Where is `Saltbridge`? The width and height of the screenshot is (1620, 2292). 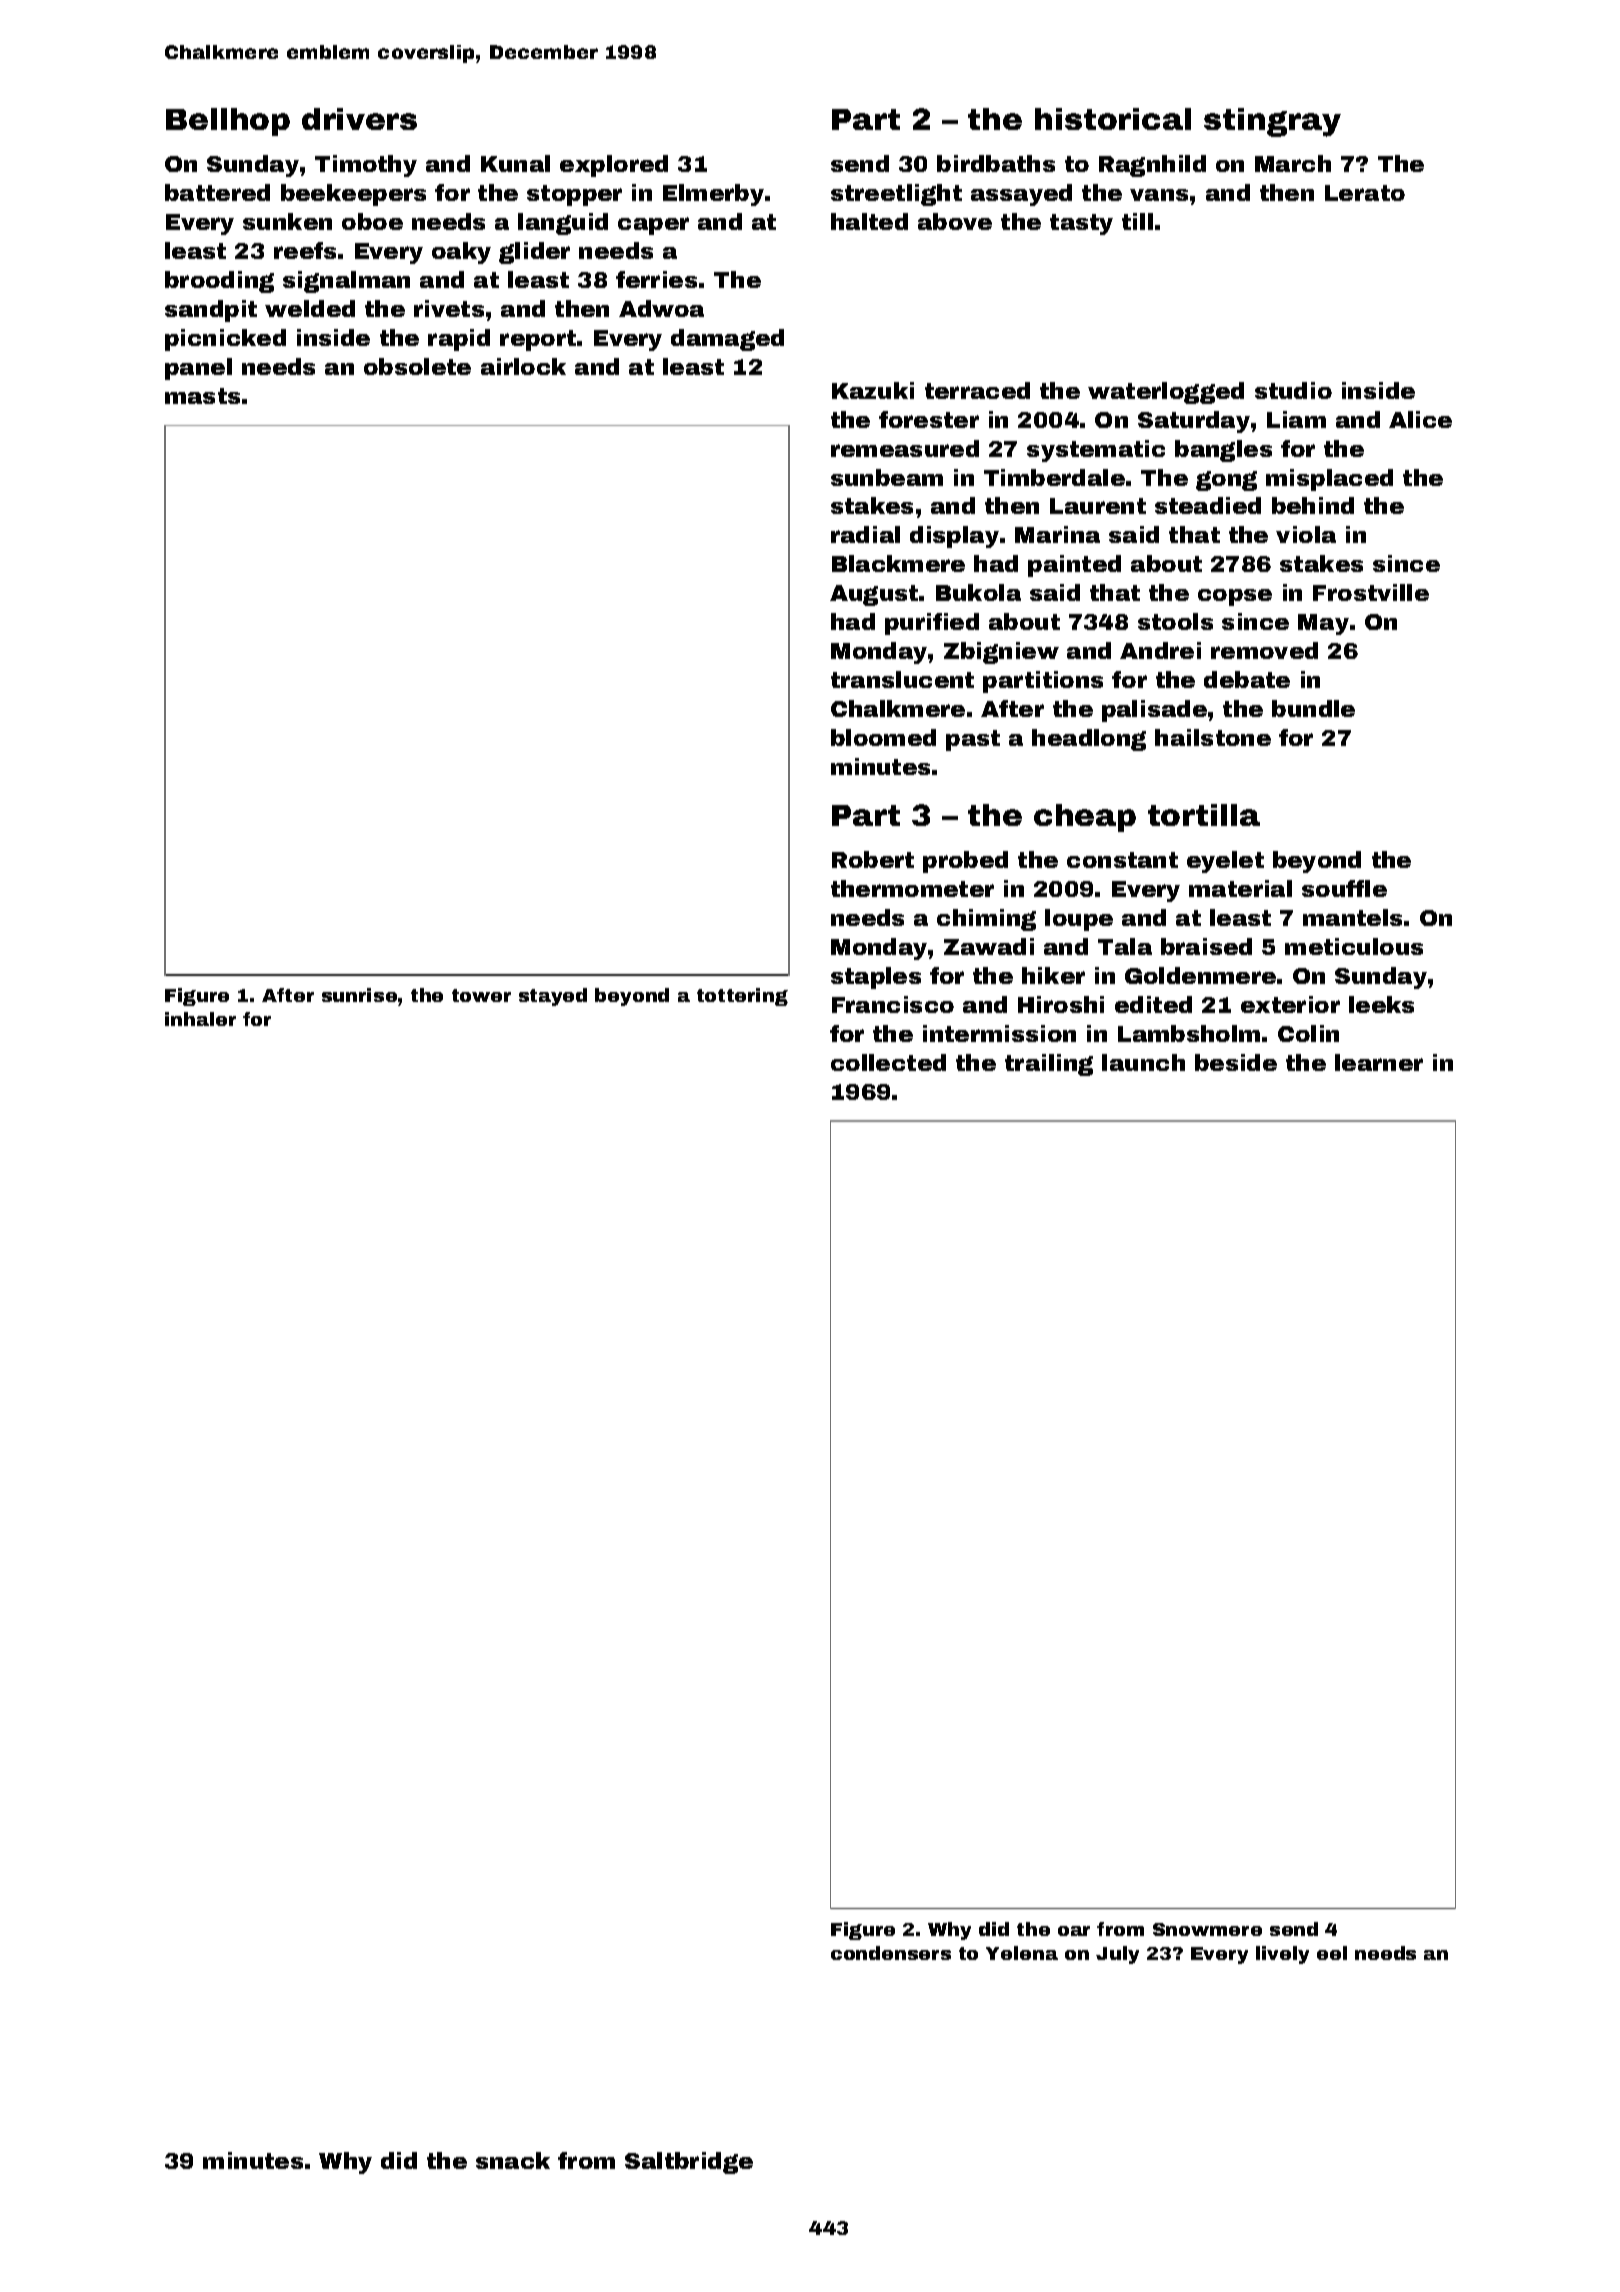 Saltbridge is located at coordinates (689, 2163).
